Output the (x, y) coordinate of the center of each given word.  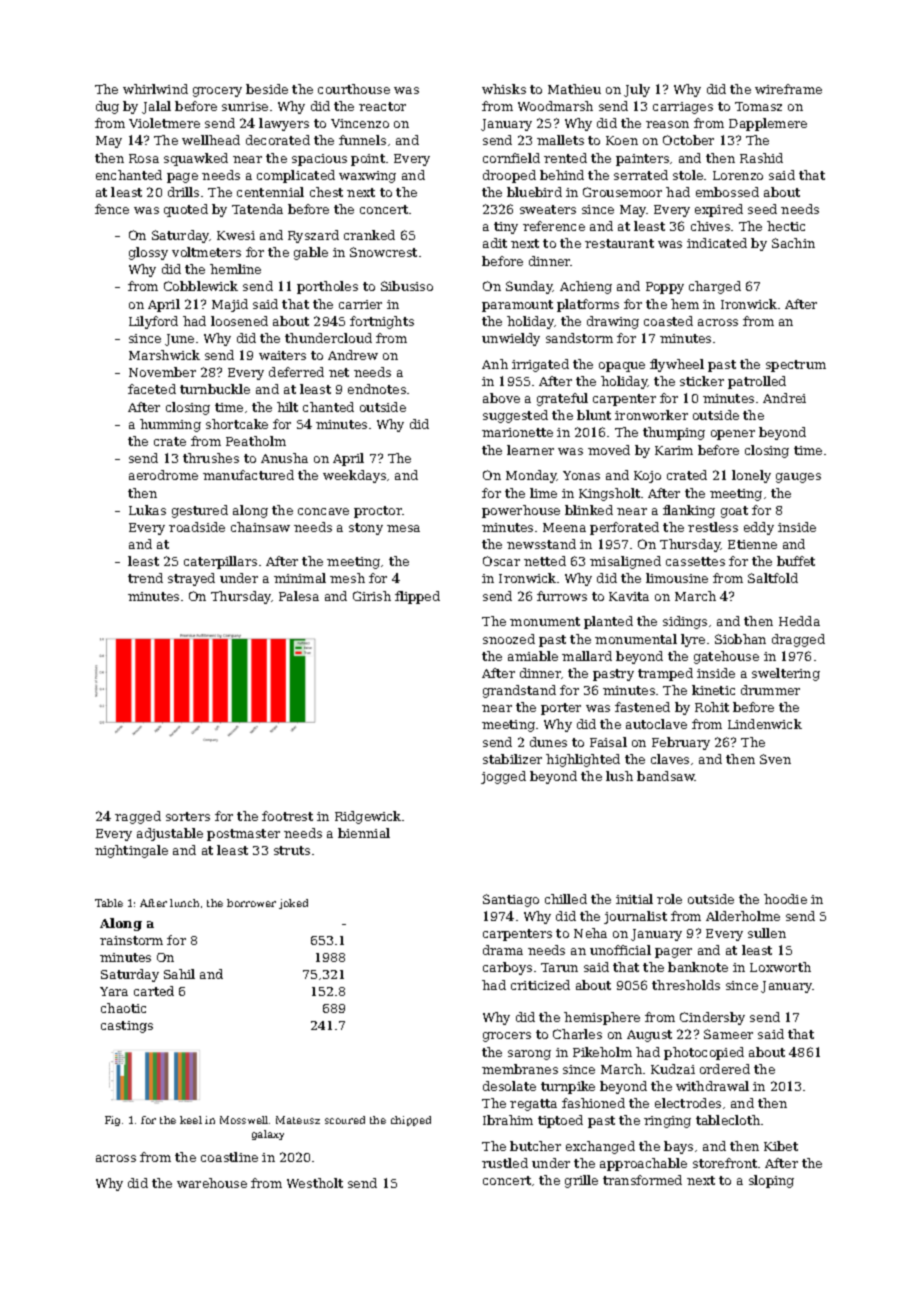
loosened (239, 321)
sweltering (786, 674)
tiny (506, 228)
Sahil (179, 974)
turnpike (568, 1087)
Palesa (299, 596)
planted (608, 622)
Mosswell (244, 1120)
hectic (786, 226)
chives (710, 226)
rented (565, 158)
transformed (642, 1180)
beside (267, 89)
